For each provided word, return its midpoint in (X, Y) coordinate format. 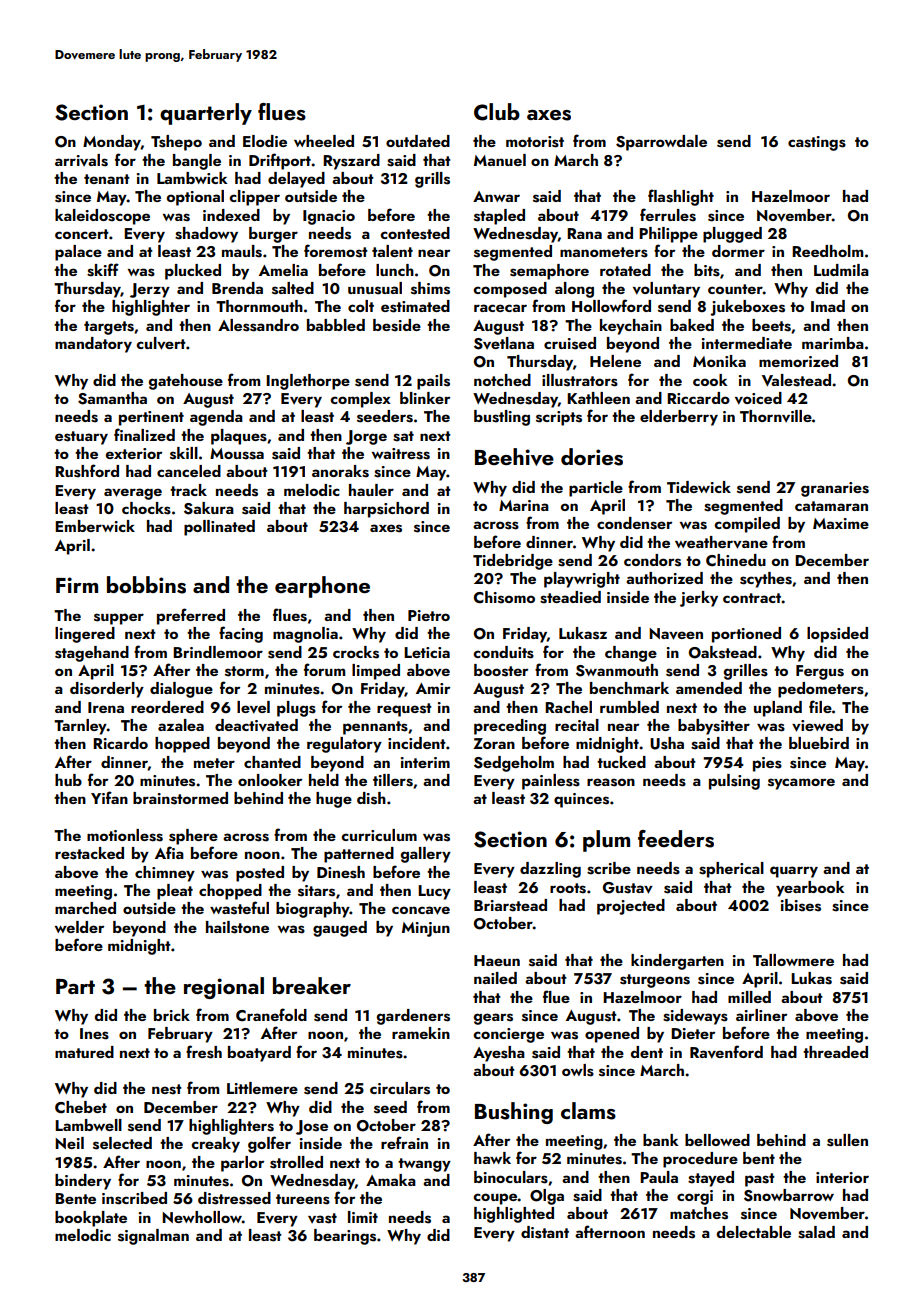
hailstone (237, 927)
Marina (524, 505)
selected (122, 1143)
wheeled (324, 141)
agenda (216, 418)
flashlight (681, 197)
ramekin (421, 1033)
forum (324, 669)
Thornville (776, 416)
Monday (112, 143)
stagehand (92, 654)
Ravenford (726, 1052)
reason (611, 782)
